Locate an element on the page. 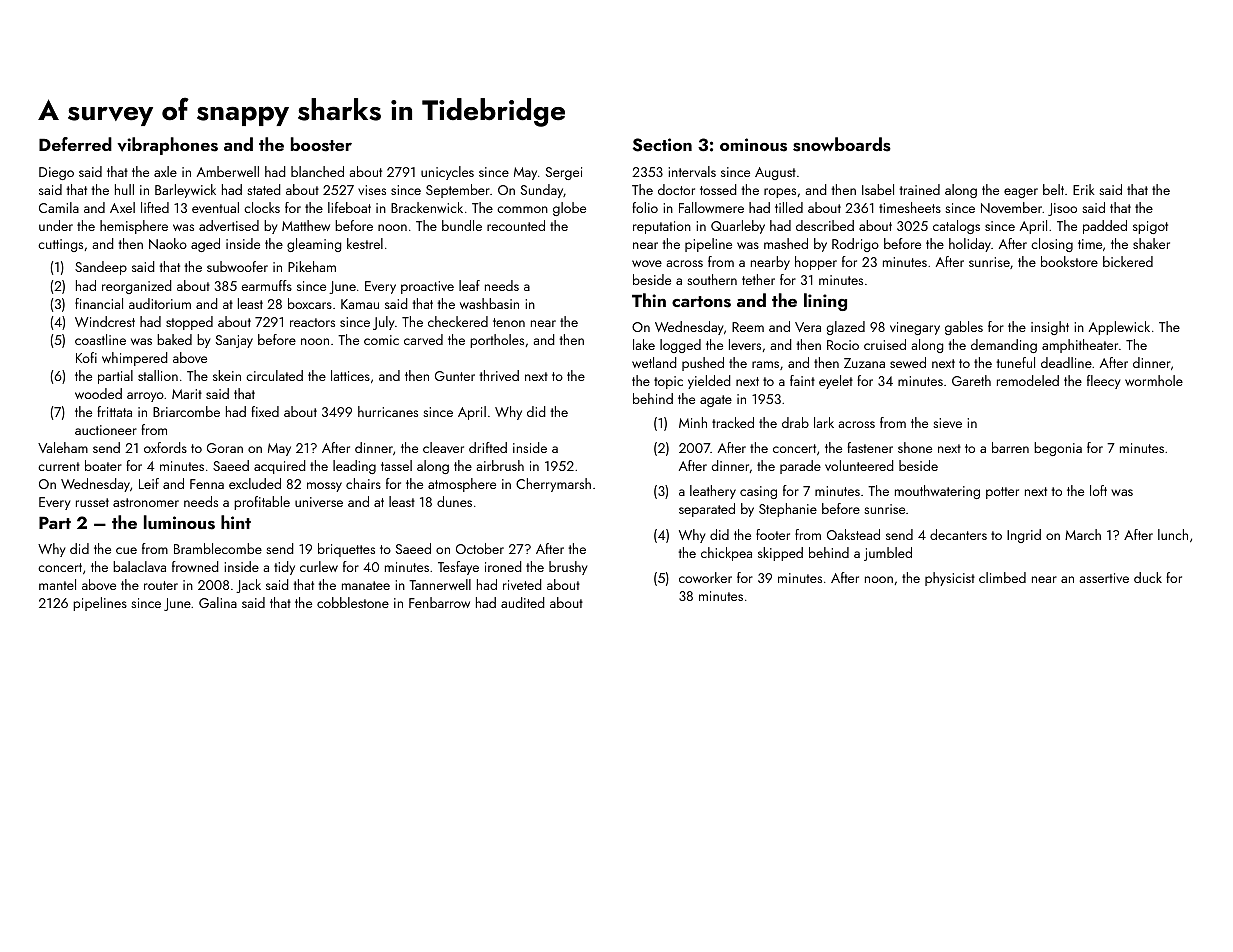 This document has height=952, width=1233. begonia is located at coordinates (1058, 449).
